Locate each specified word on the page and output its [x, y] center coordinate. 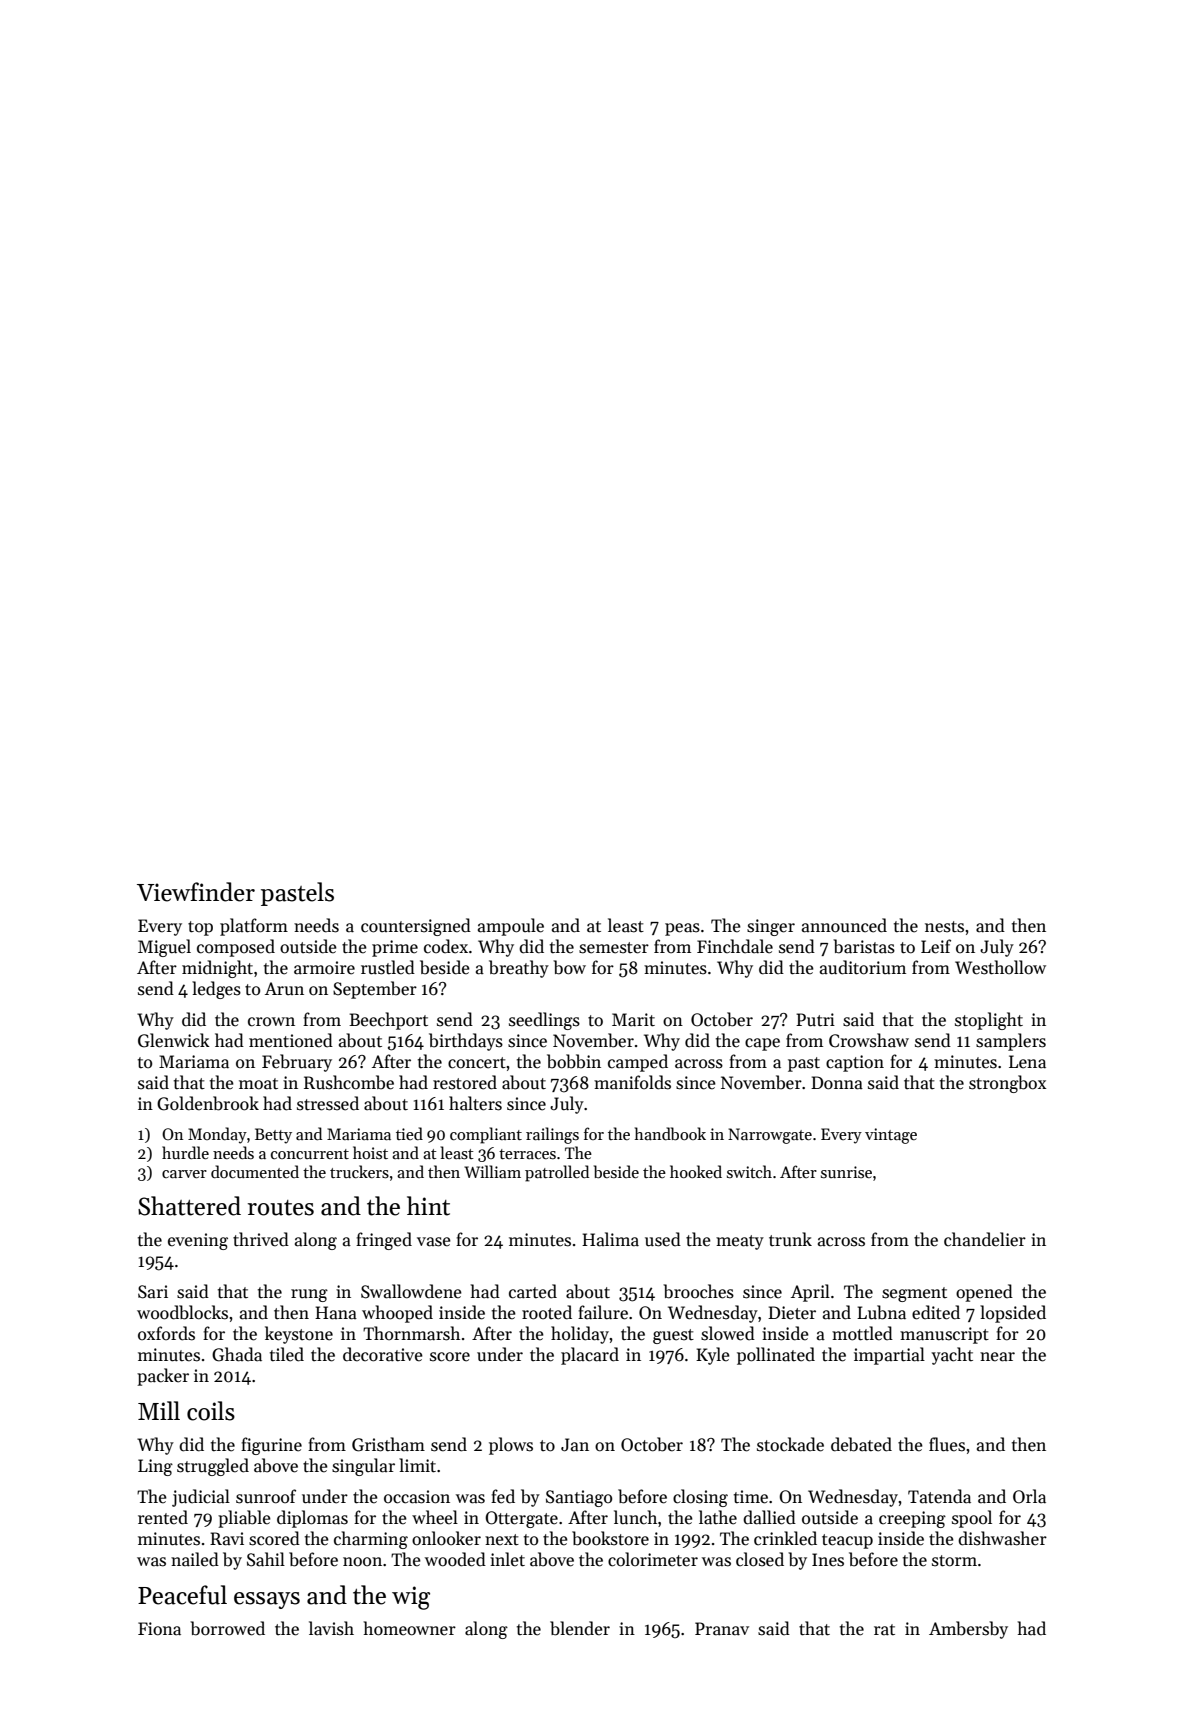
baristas [864, 946]
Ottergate [521, 1519]
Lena [1027, 1062]
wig [411, 1598]
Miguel [164, 948]
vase [434, 1242]
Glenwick [174, 1040]
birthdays [466, 1042]
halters [475, 1103]
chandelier [985, 1239]
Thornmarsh [411, 1333]
